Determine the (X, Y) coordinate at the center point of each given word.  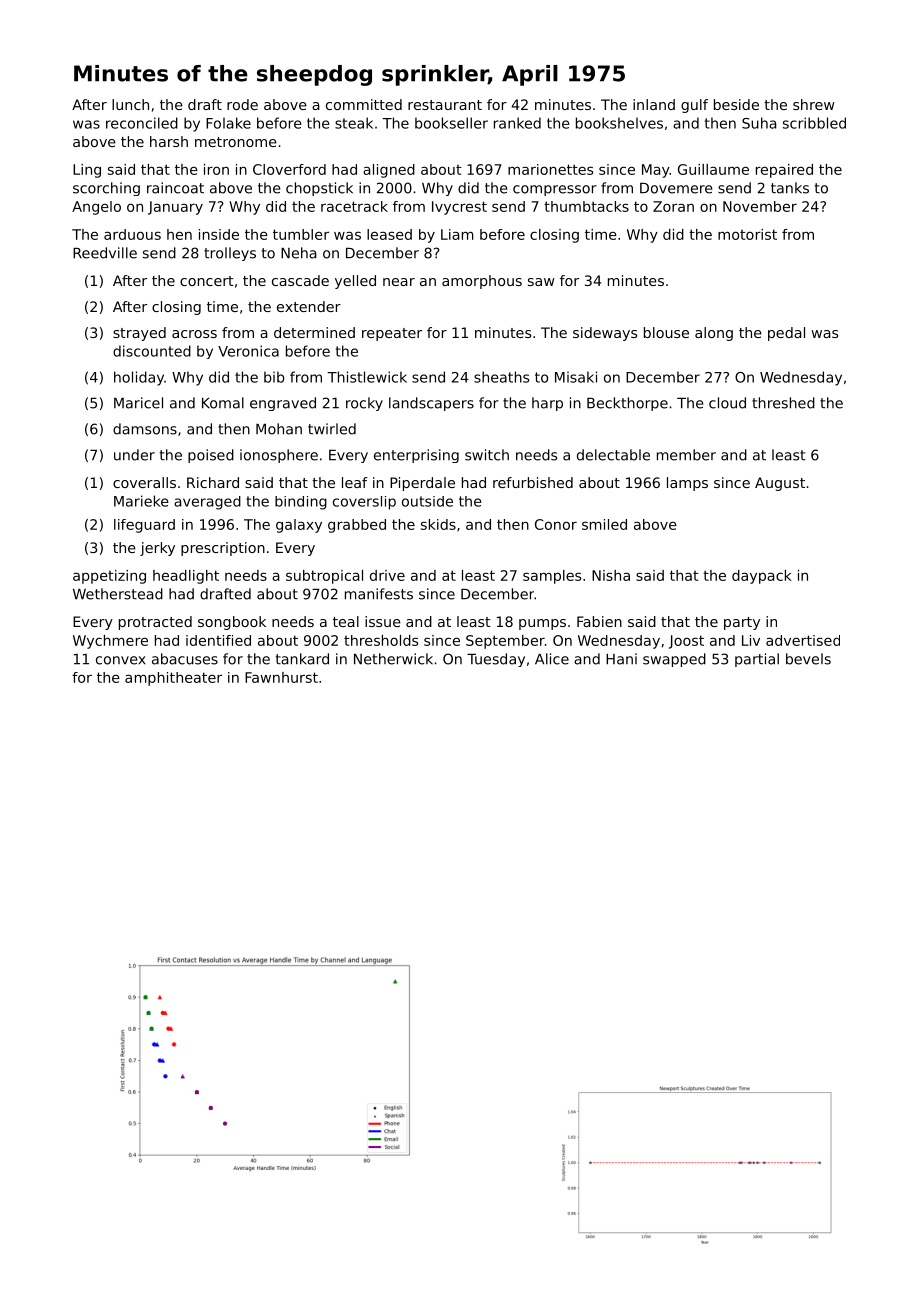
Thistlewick (367, 377)
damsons (145, 429)
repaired (784, 171)
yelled (355, 282)
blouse (666, 332)
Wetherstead (118, 594)
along (714, 334)
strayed (139, 334)
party (742, 623)
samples (552, 577)
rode (242, 104)
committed (364, 104)
